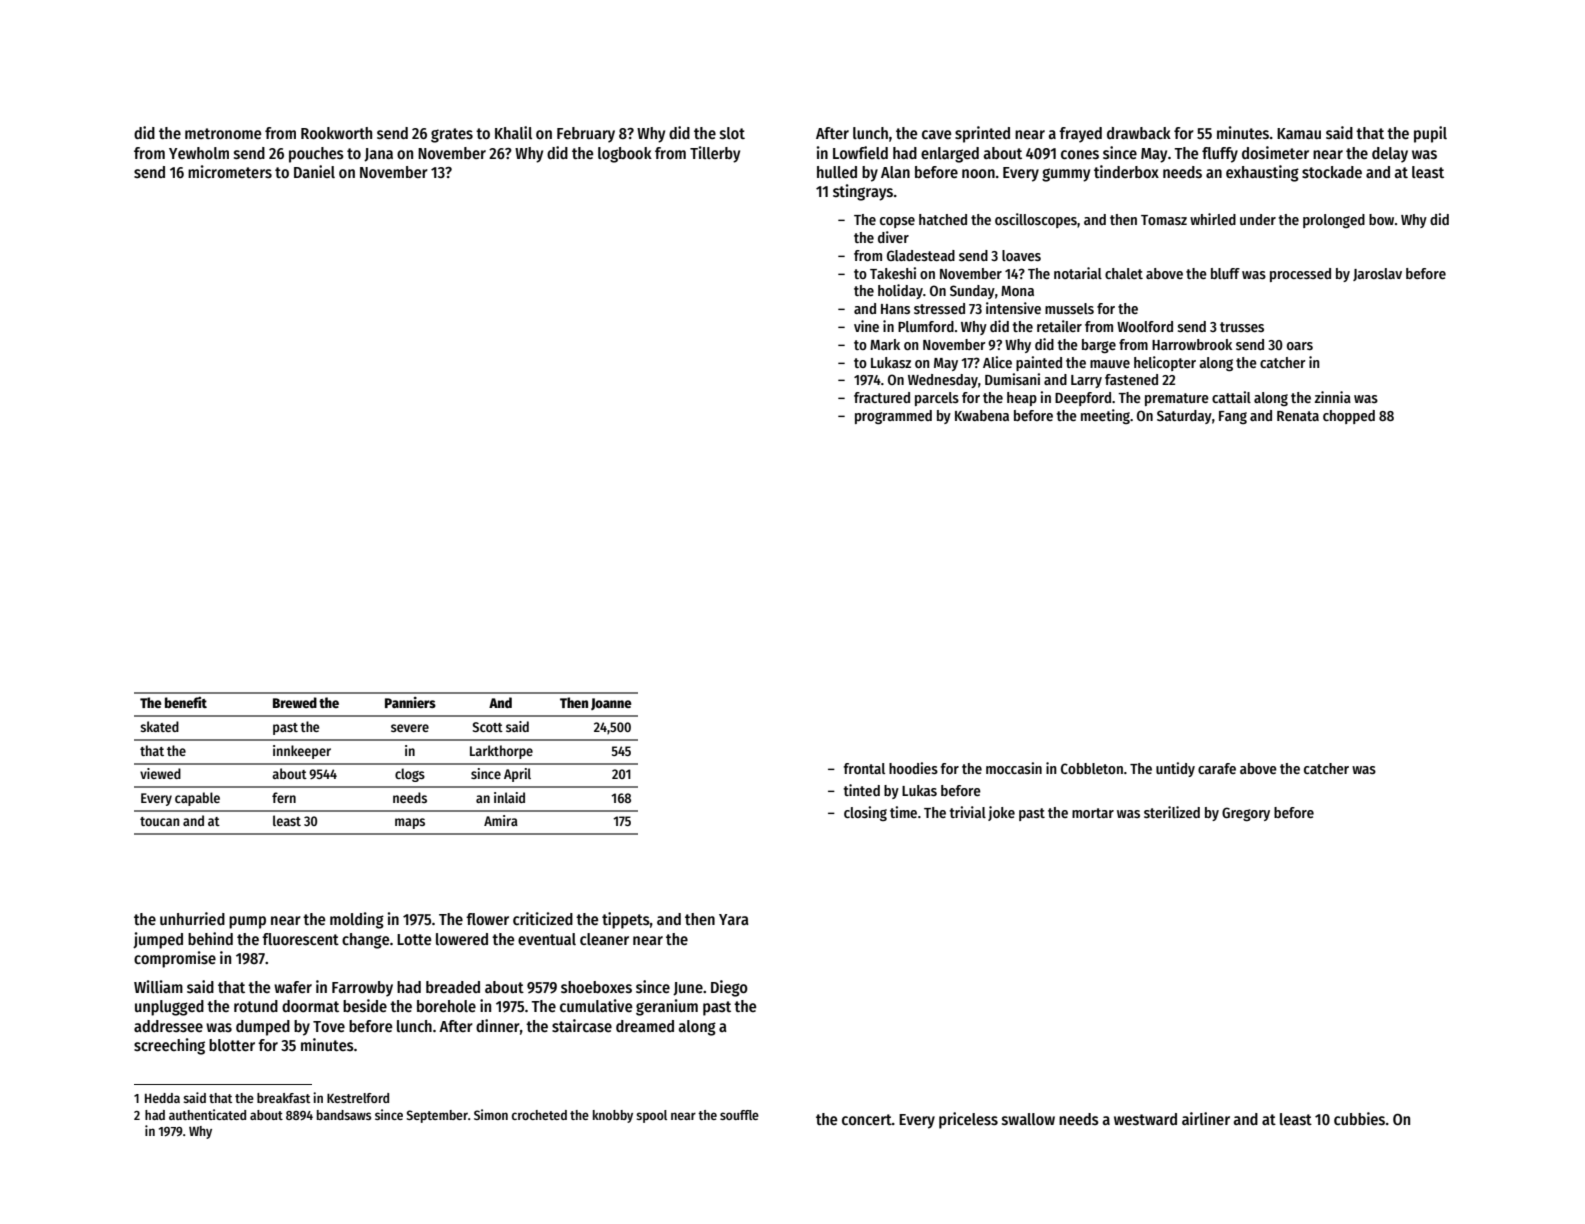 The width and height of the screenshot is (1585, 1224). I want to click on fern, so click(284, 797).
